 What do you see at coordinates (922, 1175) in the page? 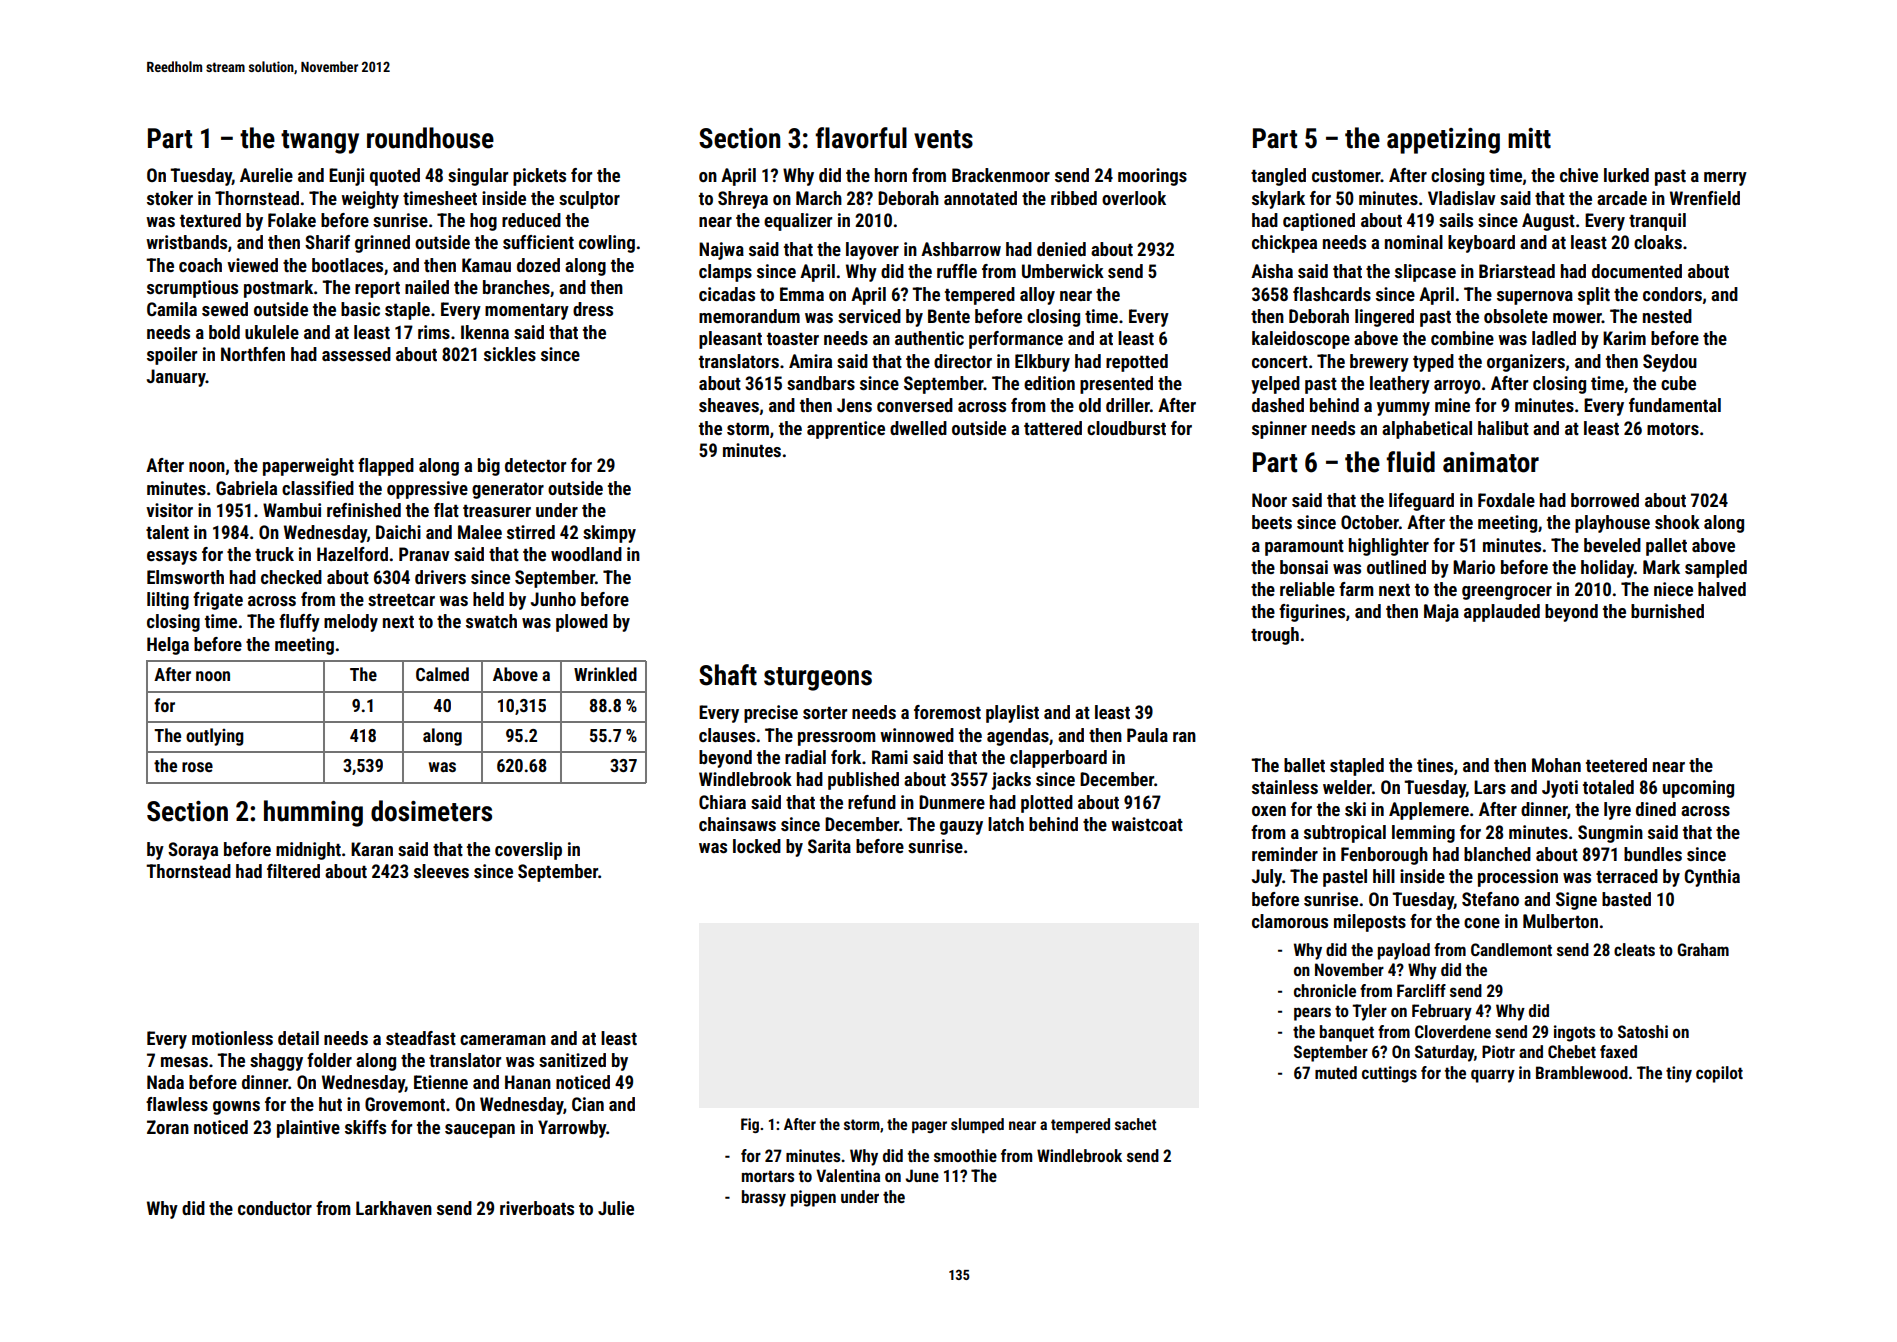
I see `June` at bounding box center [922, 1175].
